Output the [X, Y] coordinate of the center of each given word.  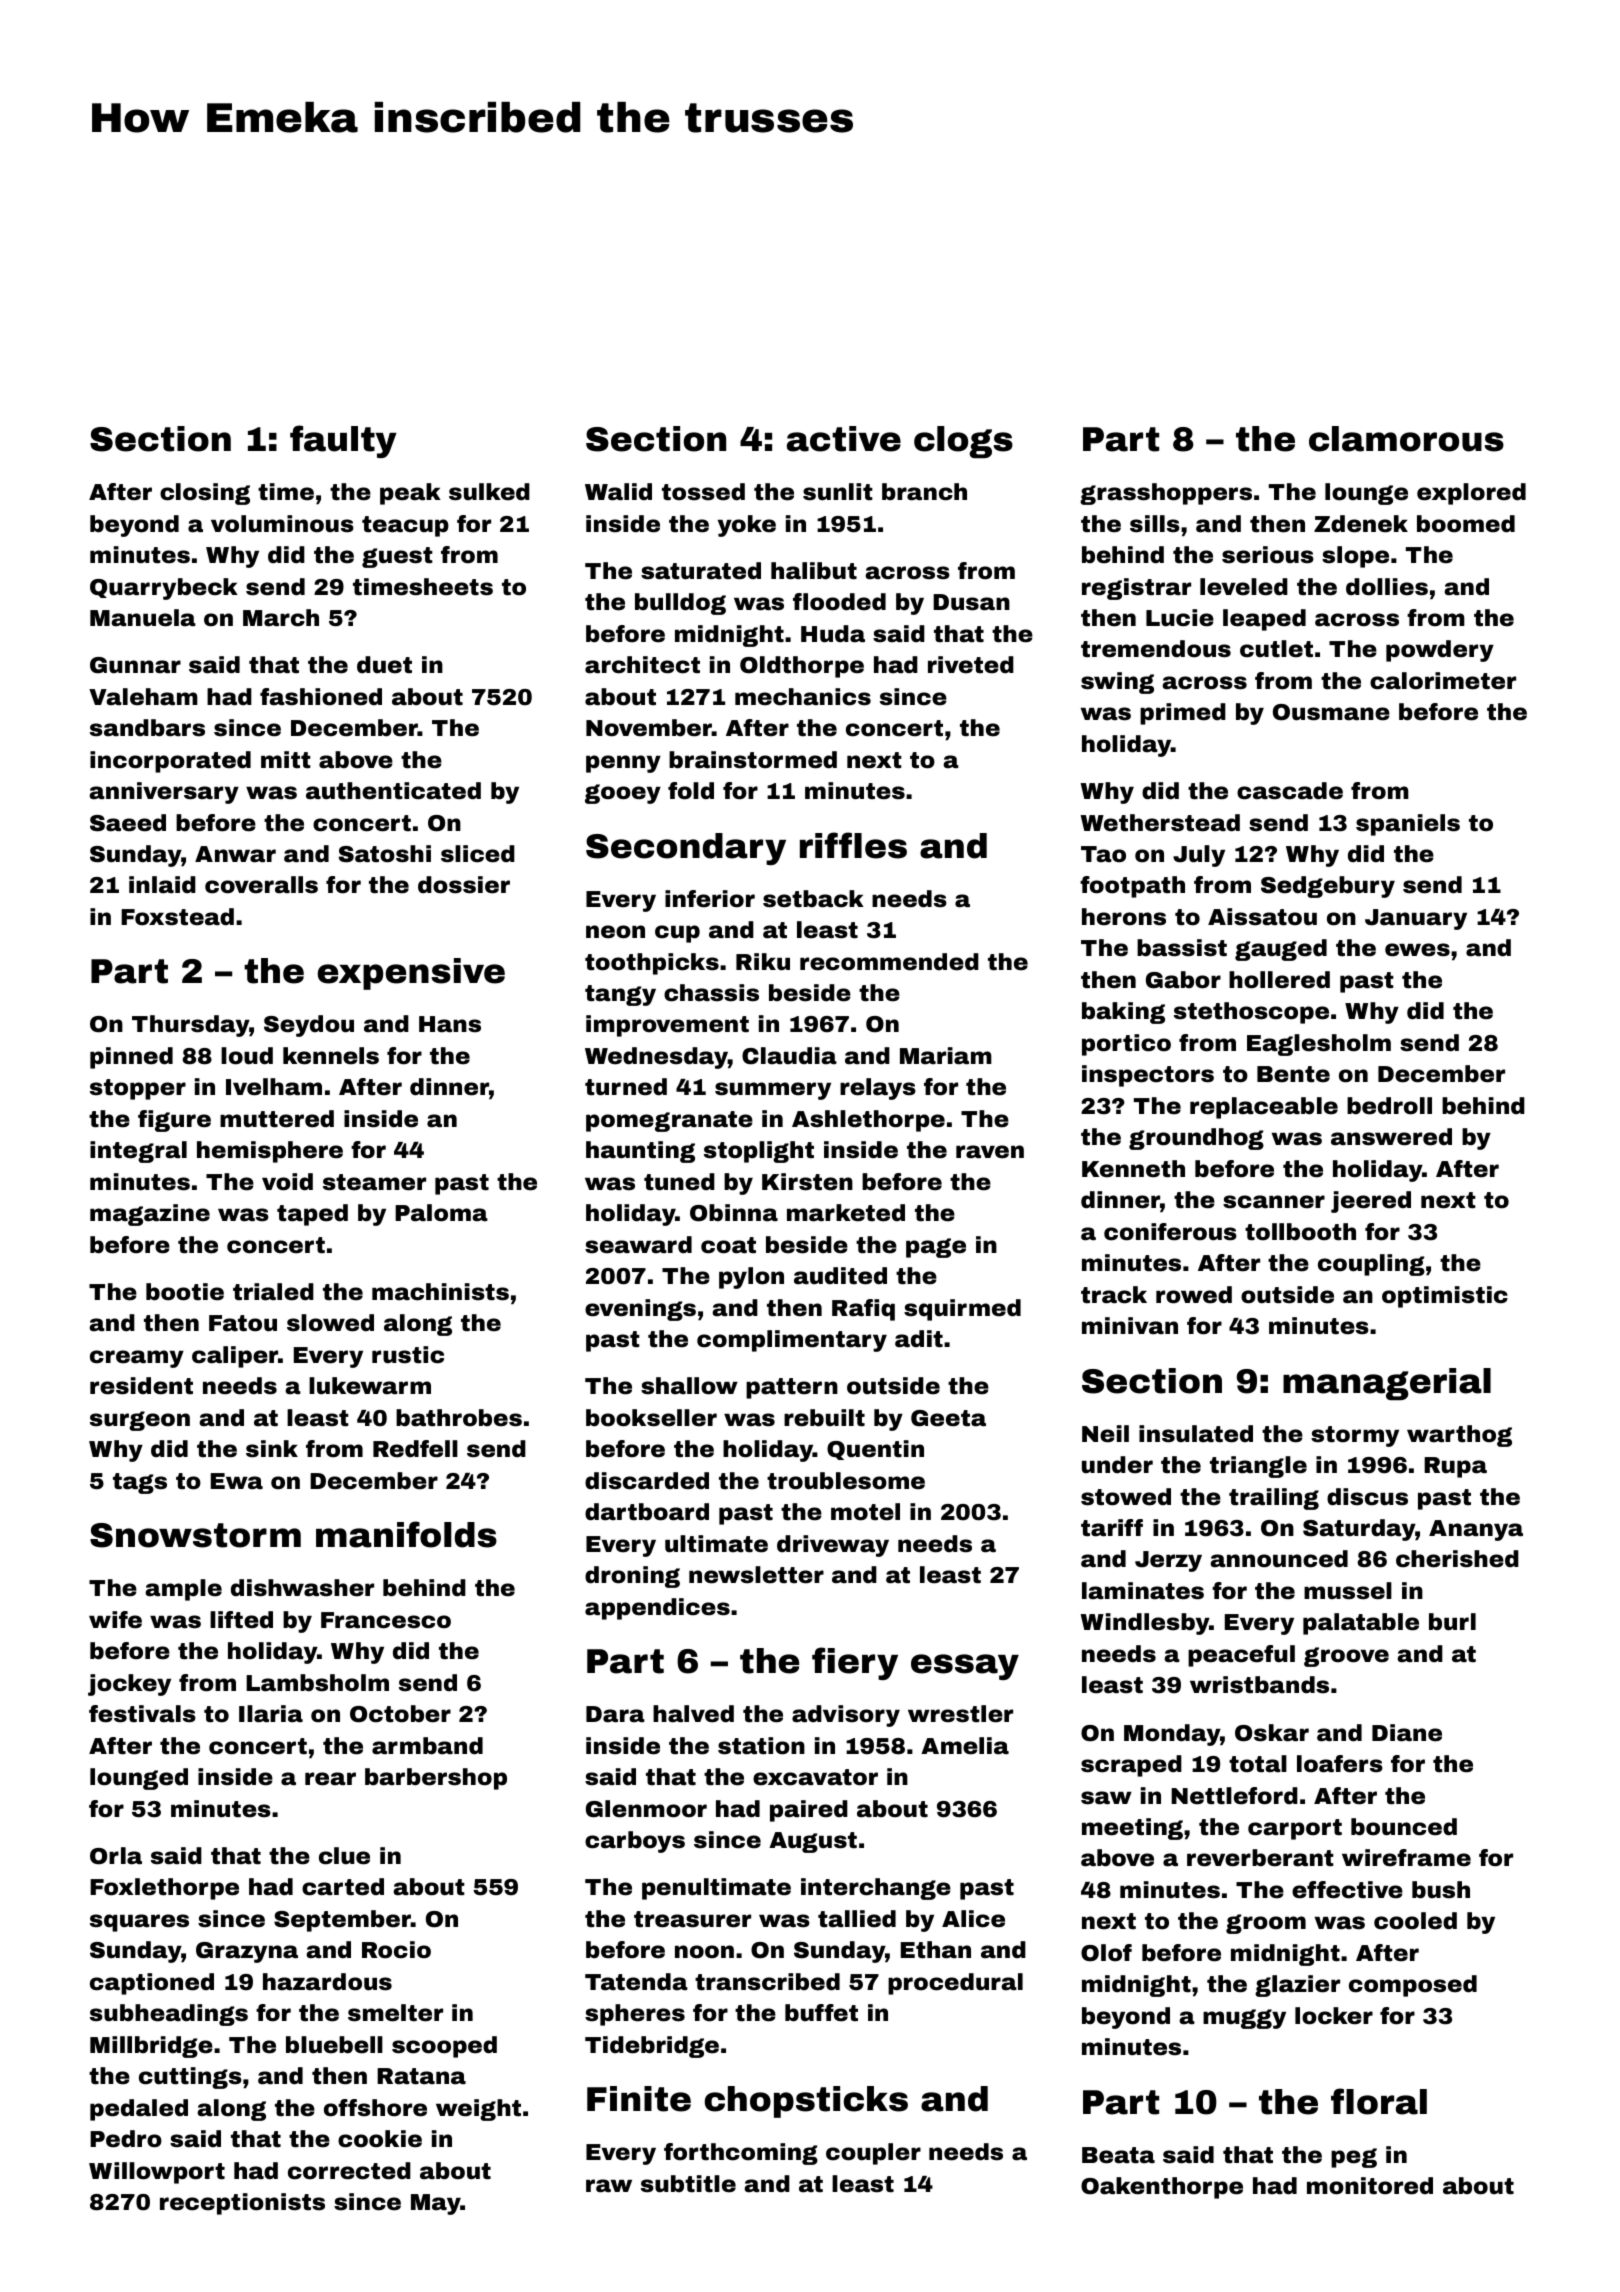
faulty [343, 441]
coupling [1371, 1265]
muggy [1244, 2019]
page [936, 1248]
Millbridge [151, 2047]
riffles [853, 845]
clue [344, 1856]
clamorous [1406, 439]
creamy [137, 1359]
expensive [411, 974]
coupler [873, 2154]
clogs [963, 442]
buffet [821, 2013]
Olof [1106, 1953]
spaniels [1408, 825]
